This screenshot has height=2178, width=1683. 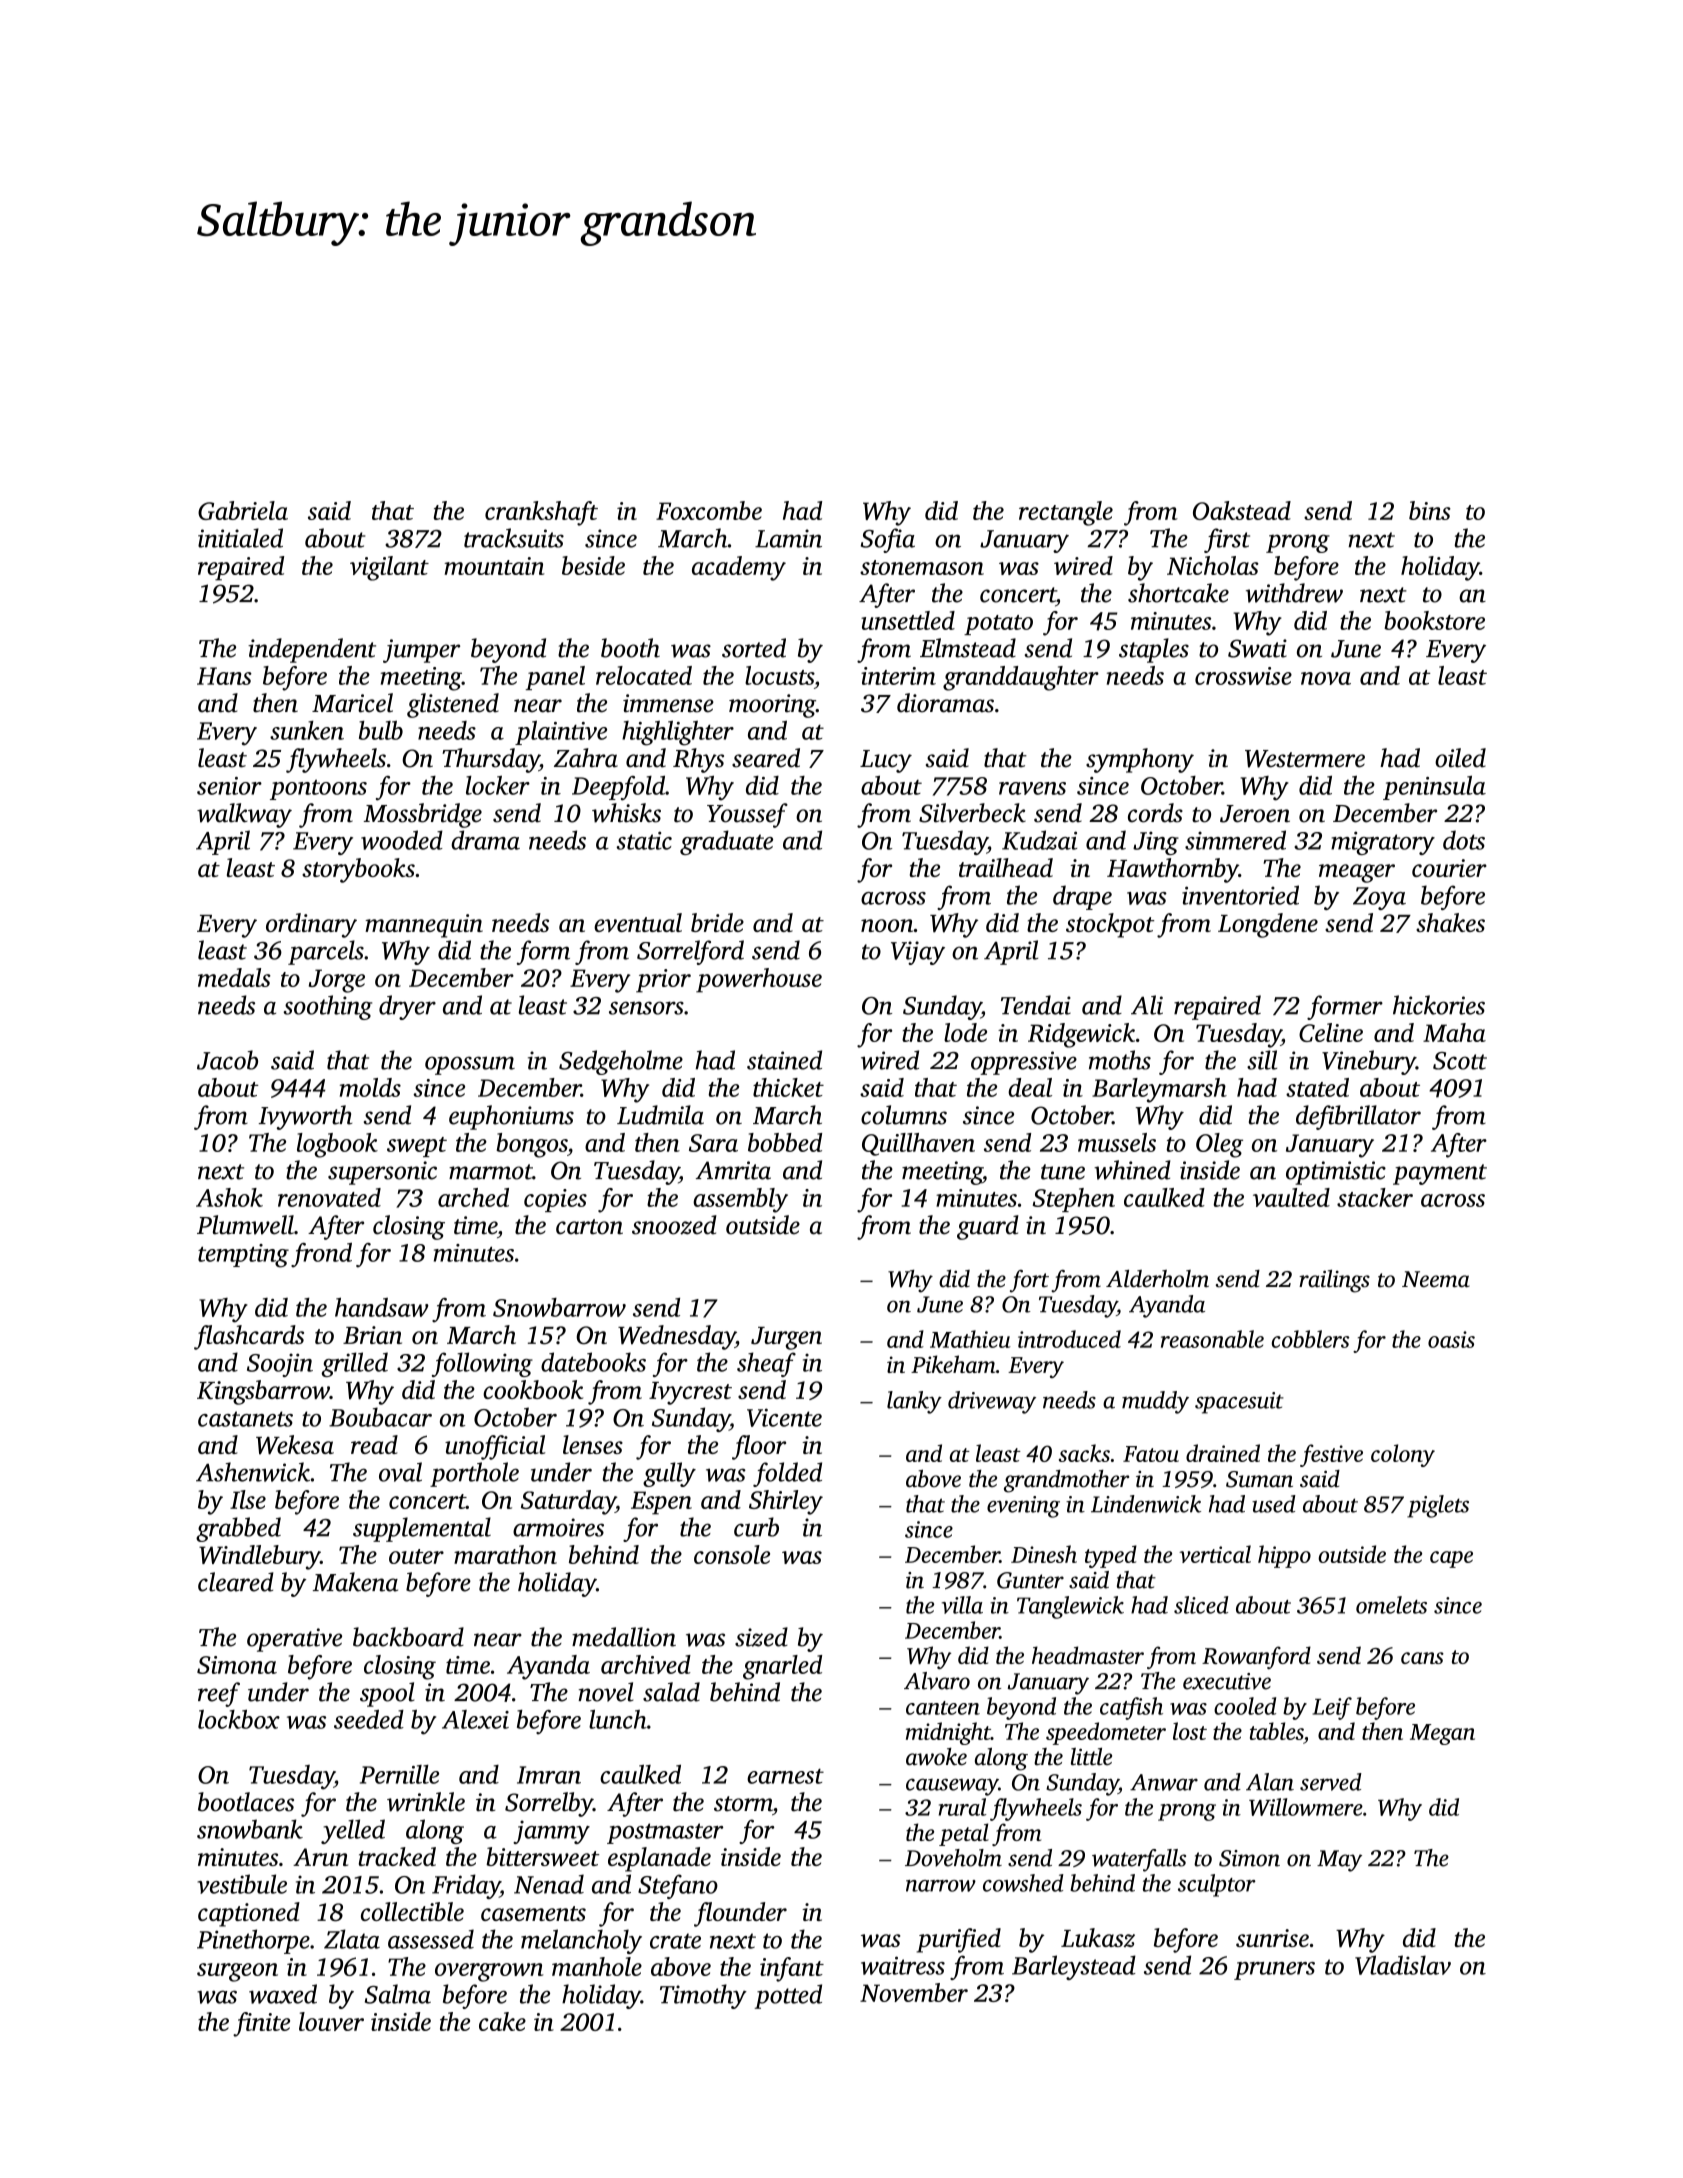 What do you see at coordinates (970, 1339) in the screenshot?
I see `Mathieu` at bounding box center [970, 1339].
